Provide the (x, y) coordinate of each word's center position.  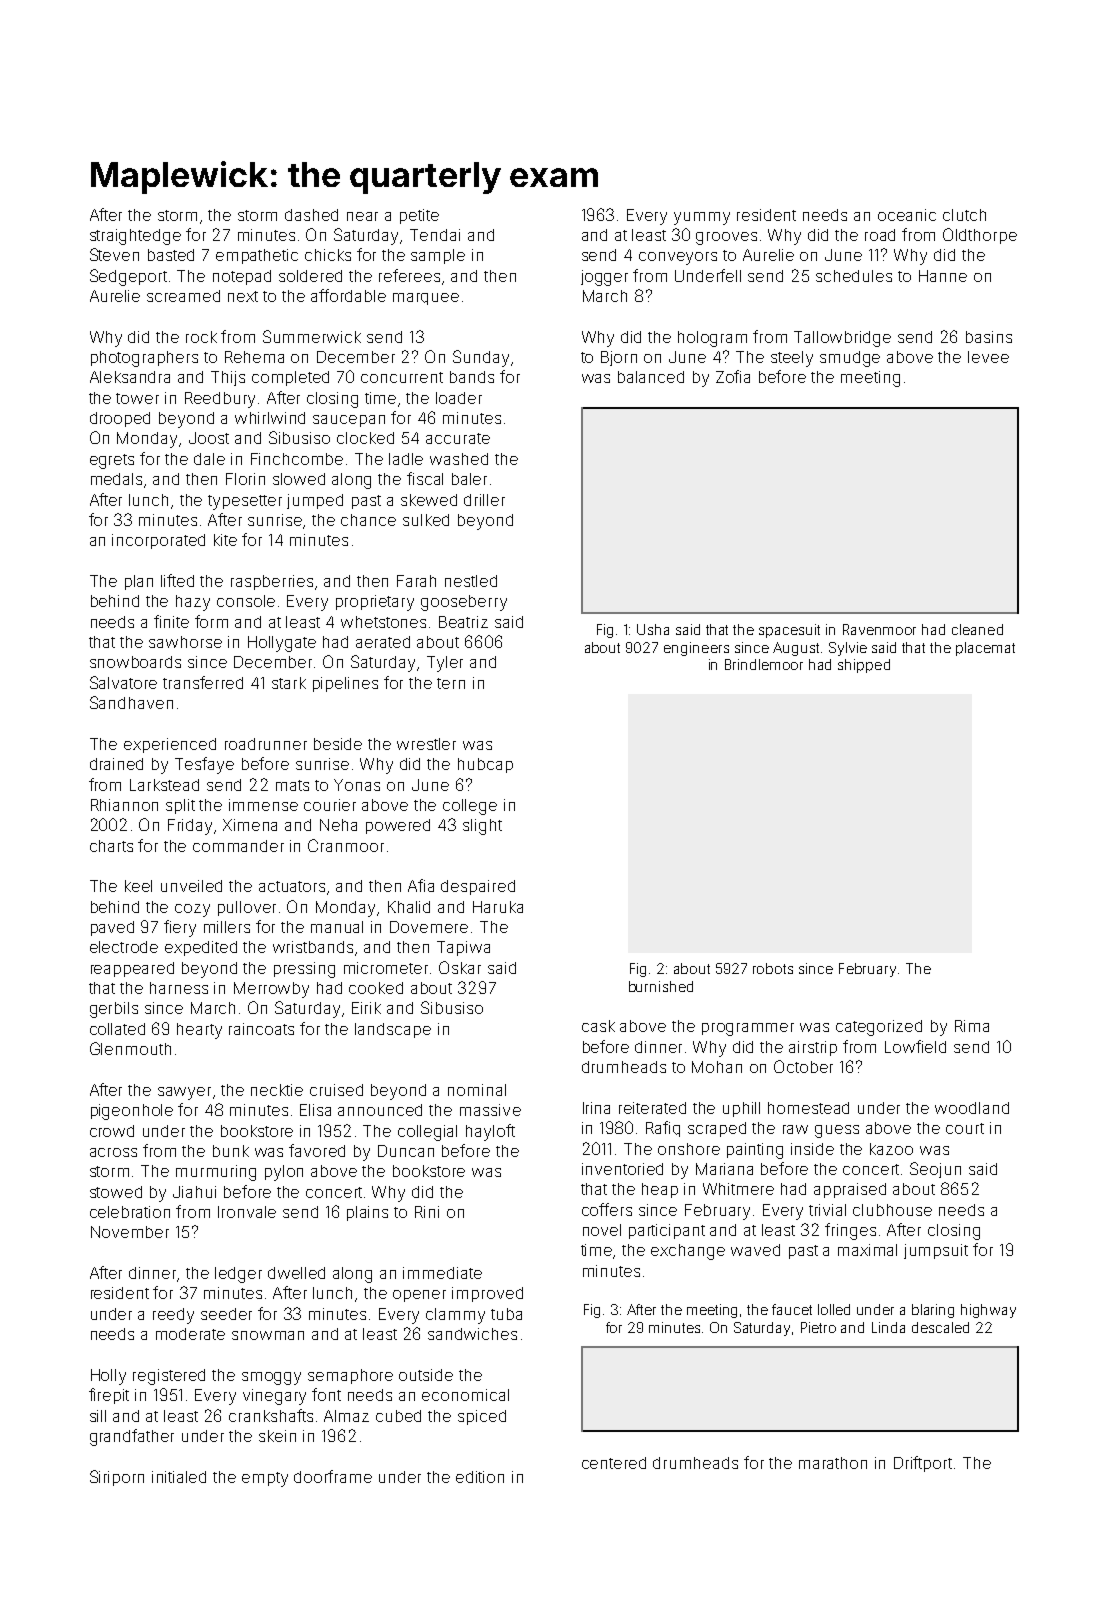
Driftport (923, 1464)
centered (614, 1463)
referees (409, 275)
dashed (311, 215)
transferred (203, 682)
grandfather (132, 1437)
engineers (696, 649)
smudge (850, 359)
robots (773, 968)
